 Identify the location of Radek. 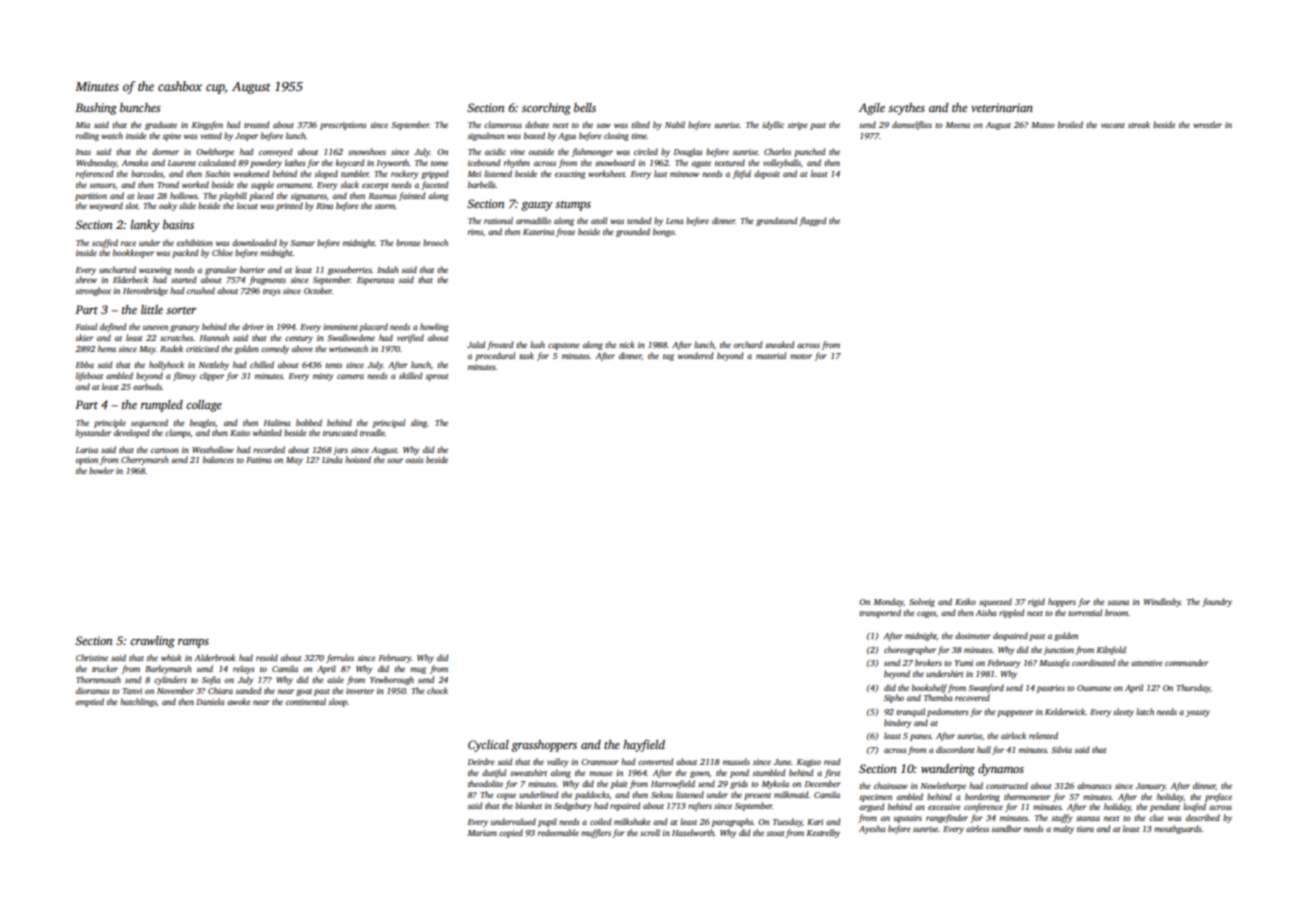
(171, 348).
